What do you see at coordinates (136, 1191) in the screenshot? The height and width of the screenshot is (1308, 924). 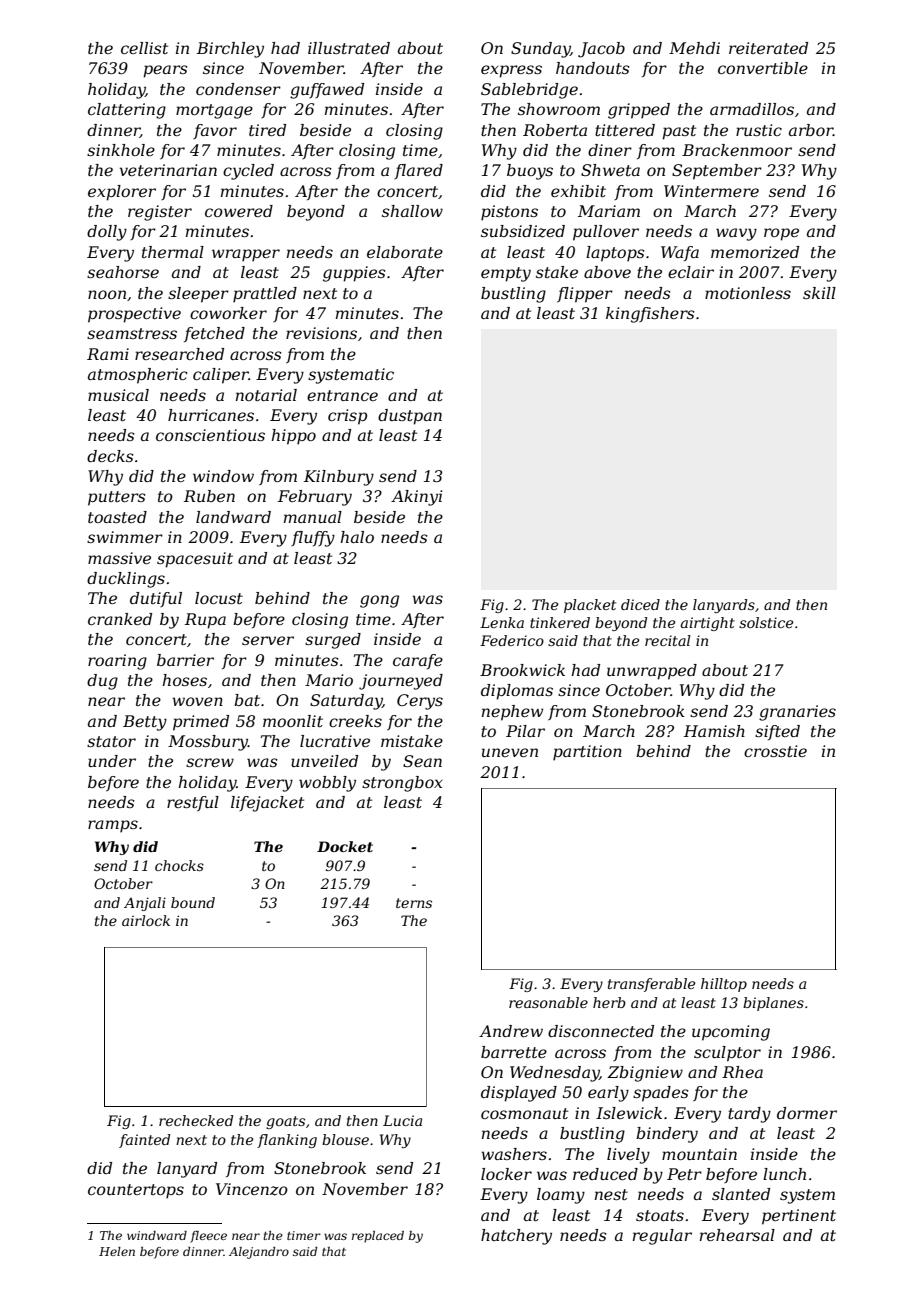 I see `countertops` at bounding box center [136, 1191].
